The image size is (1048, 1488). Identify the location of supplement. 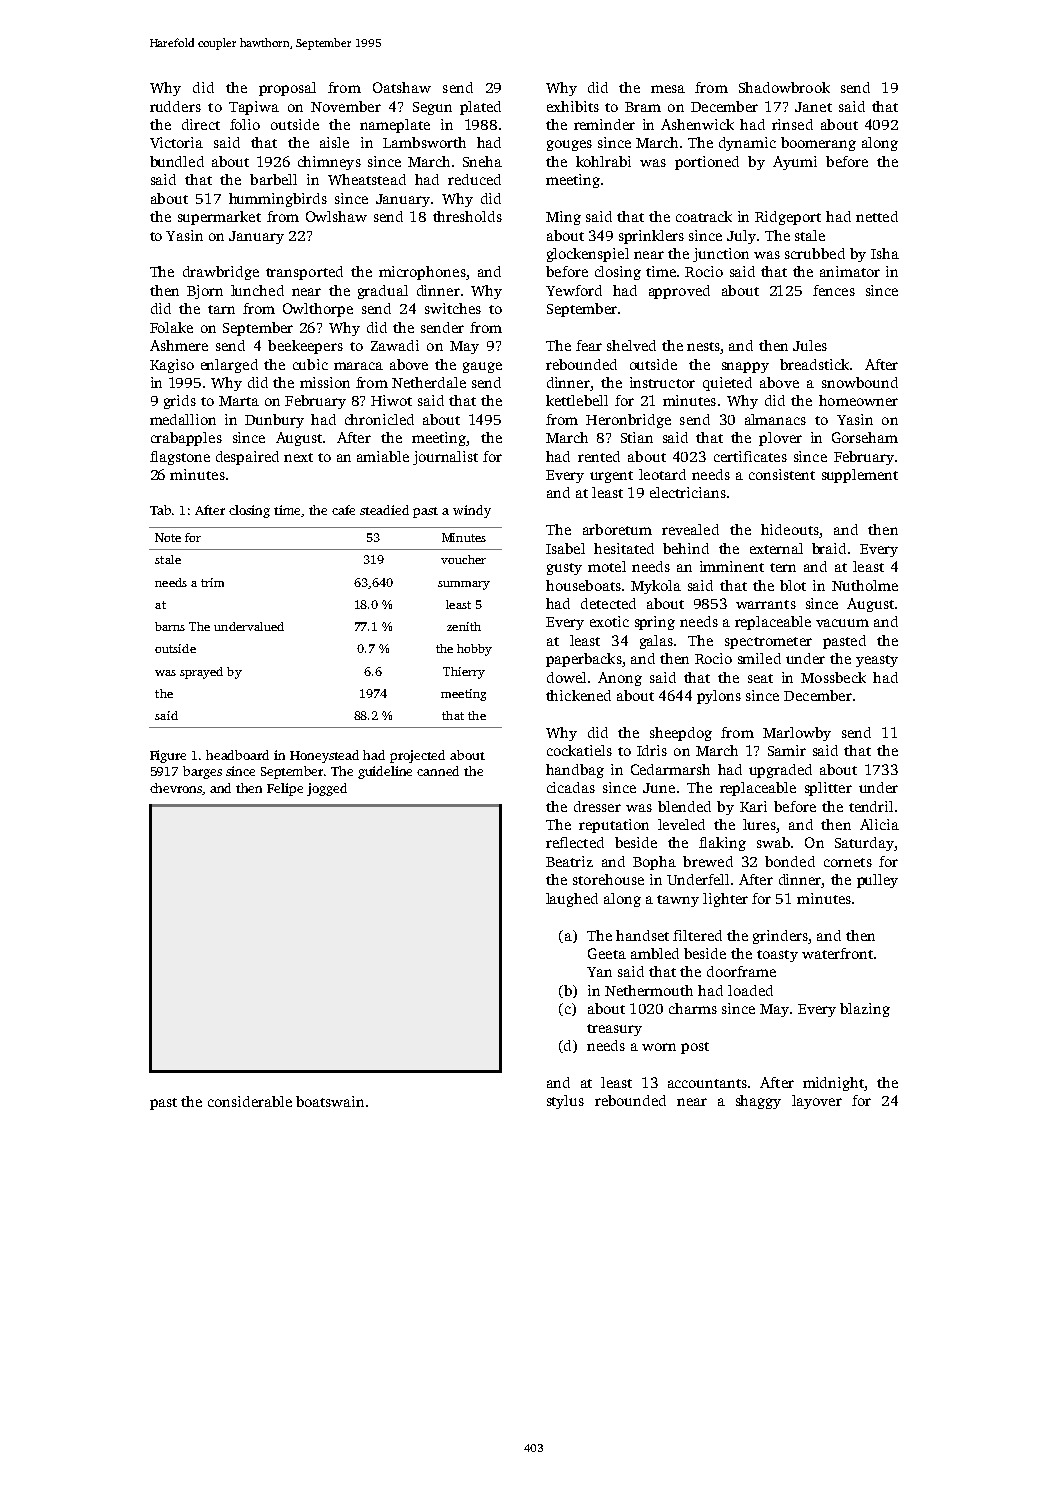
(860, 476).
